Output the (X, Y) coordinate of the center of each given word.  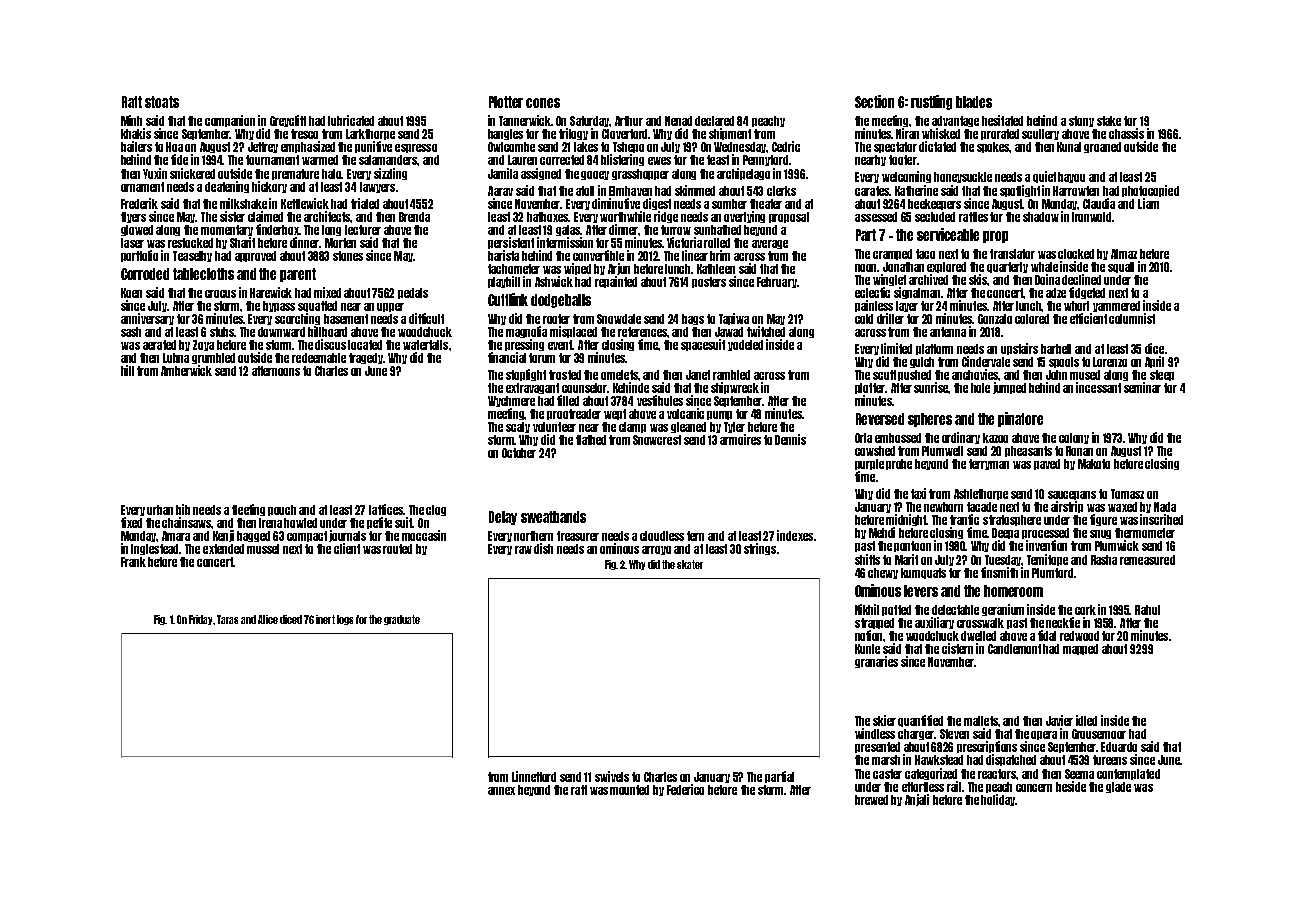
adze (1056, 293)
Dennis (790, 439)
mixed (327, 292)
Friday (201, 620)
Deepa (1005, 533)
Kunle (867, 649)
